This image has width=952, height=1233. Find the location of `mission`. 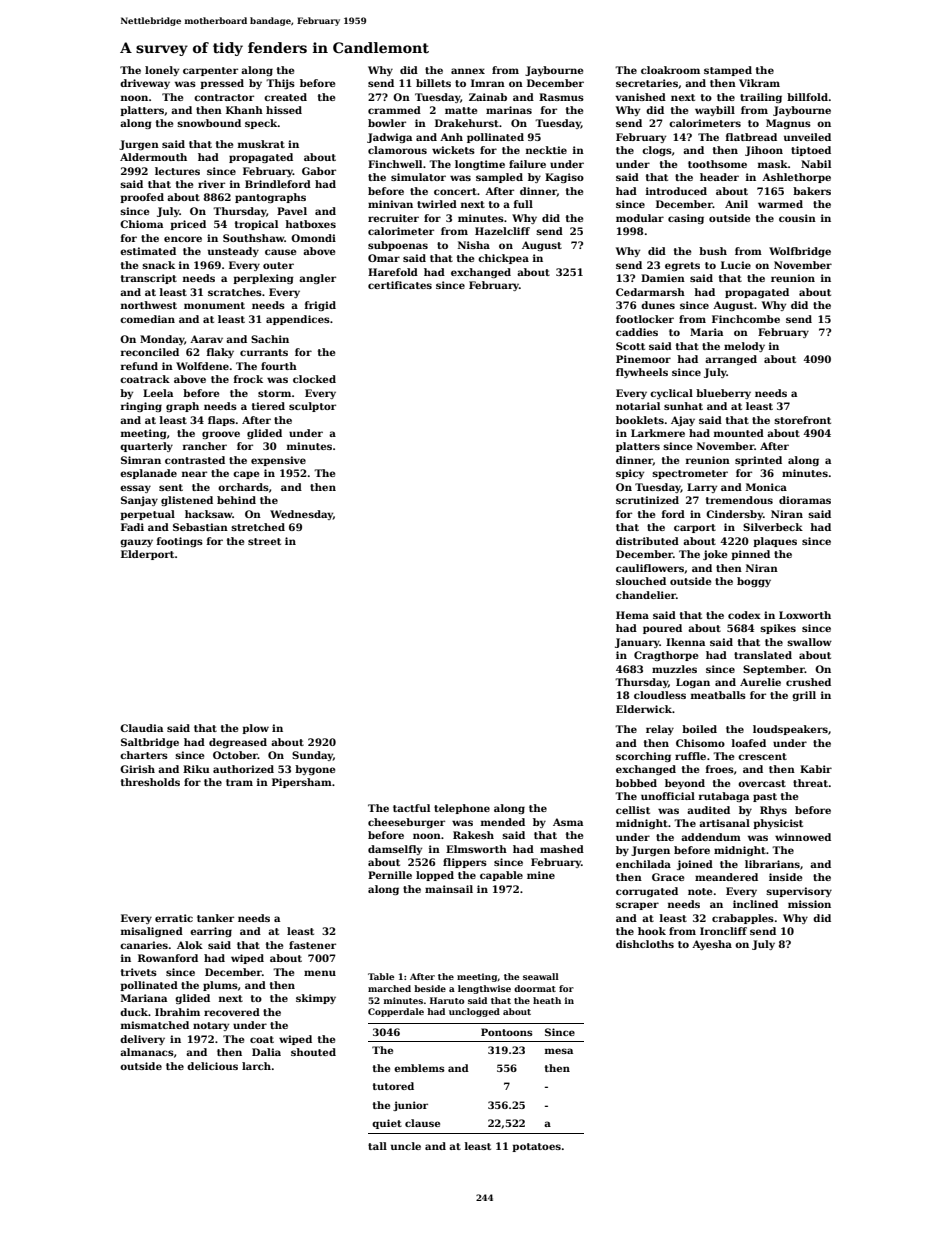

mission is located at coordinates (809, 904).
